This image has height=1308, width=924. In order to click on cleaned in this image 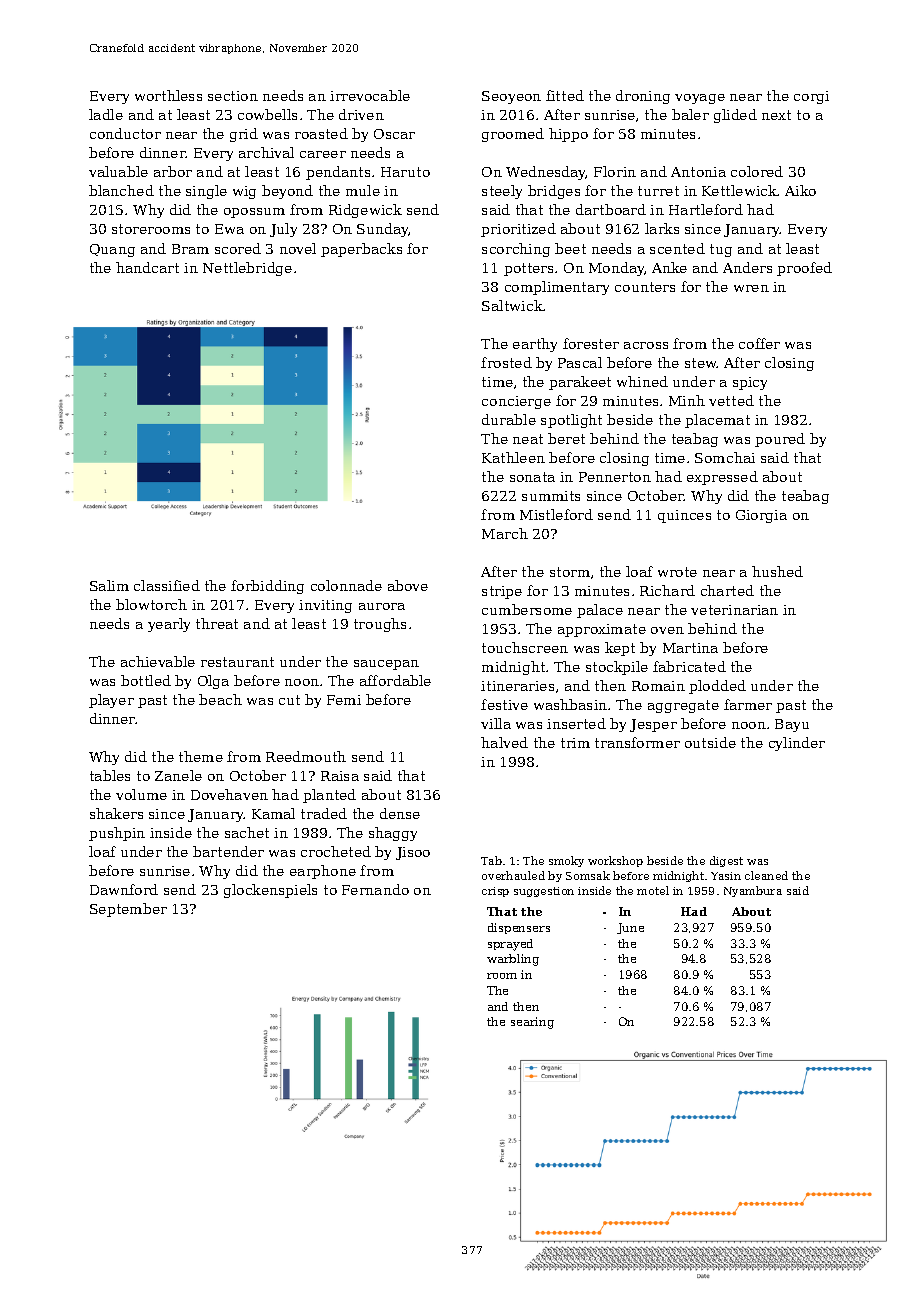, I will do `click(766, 875)`.
